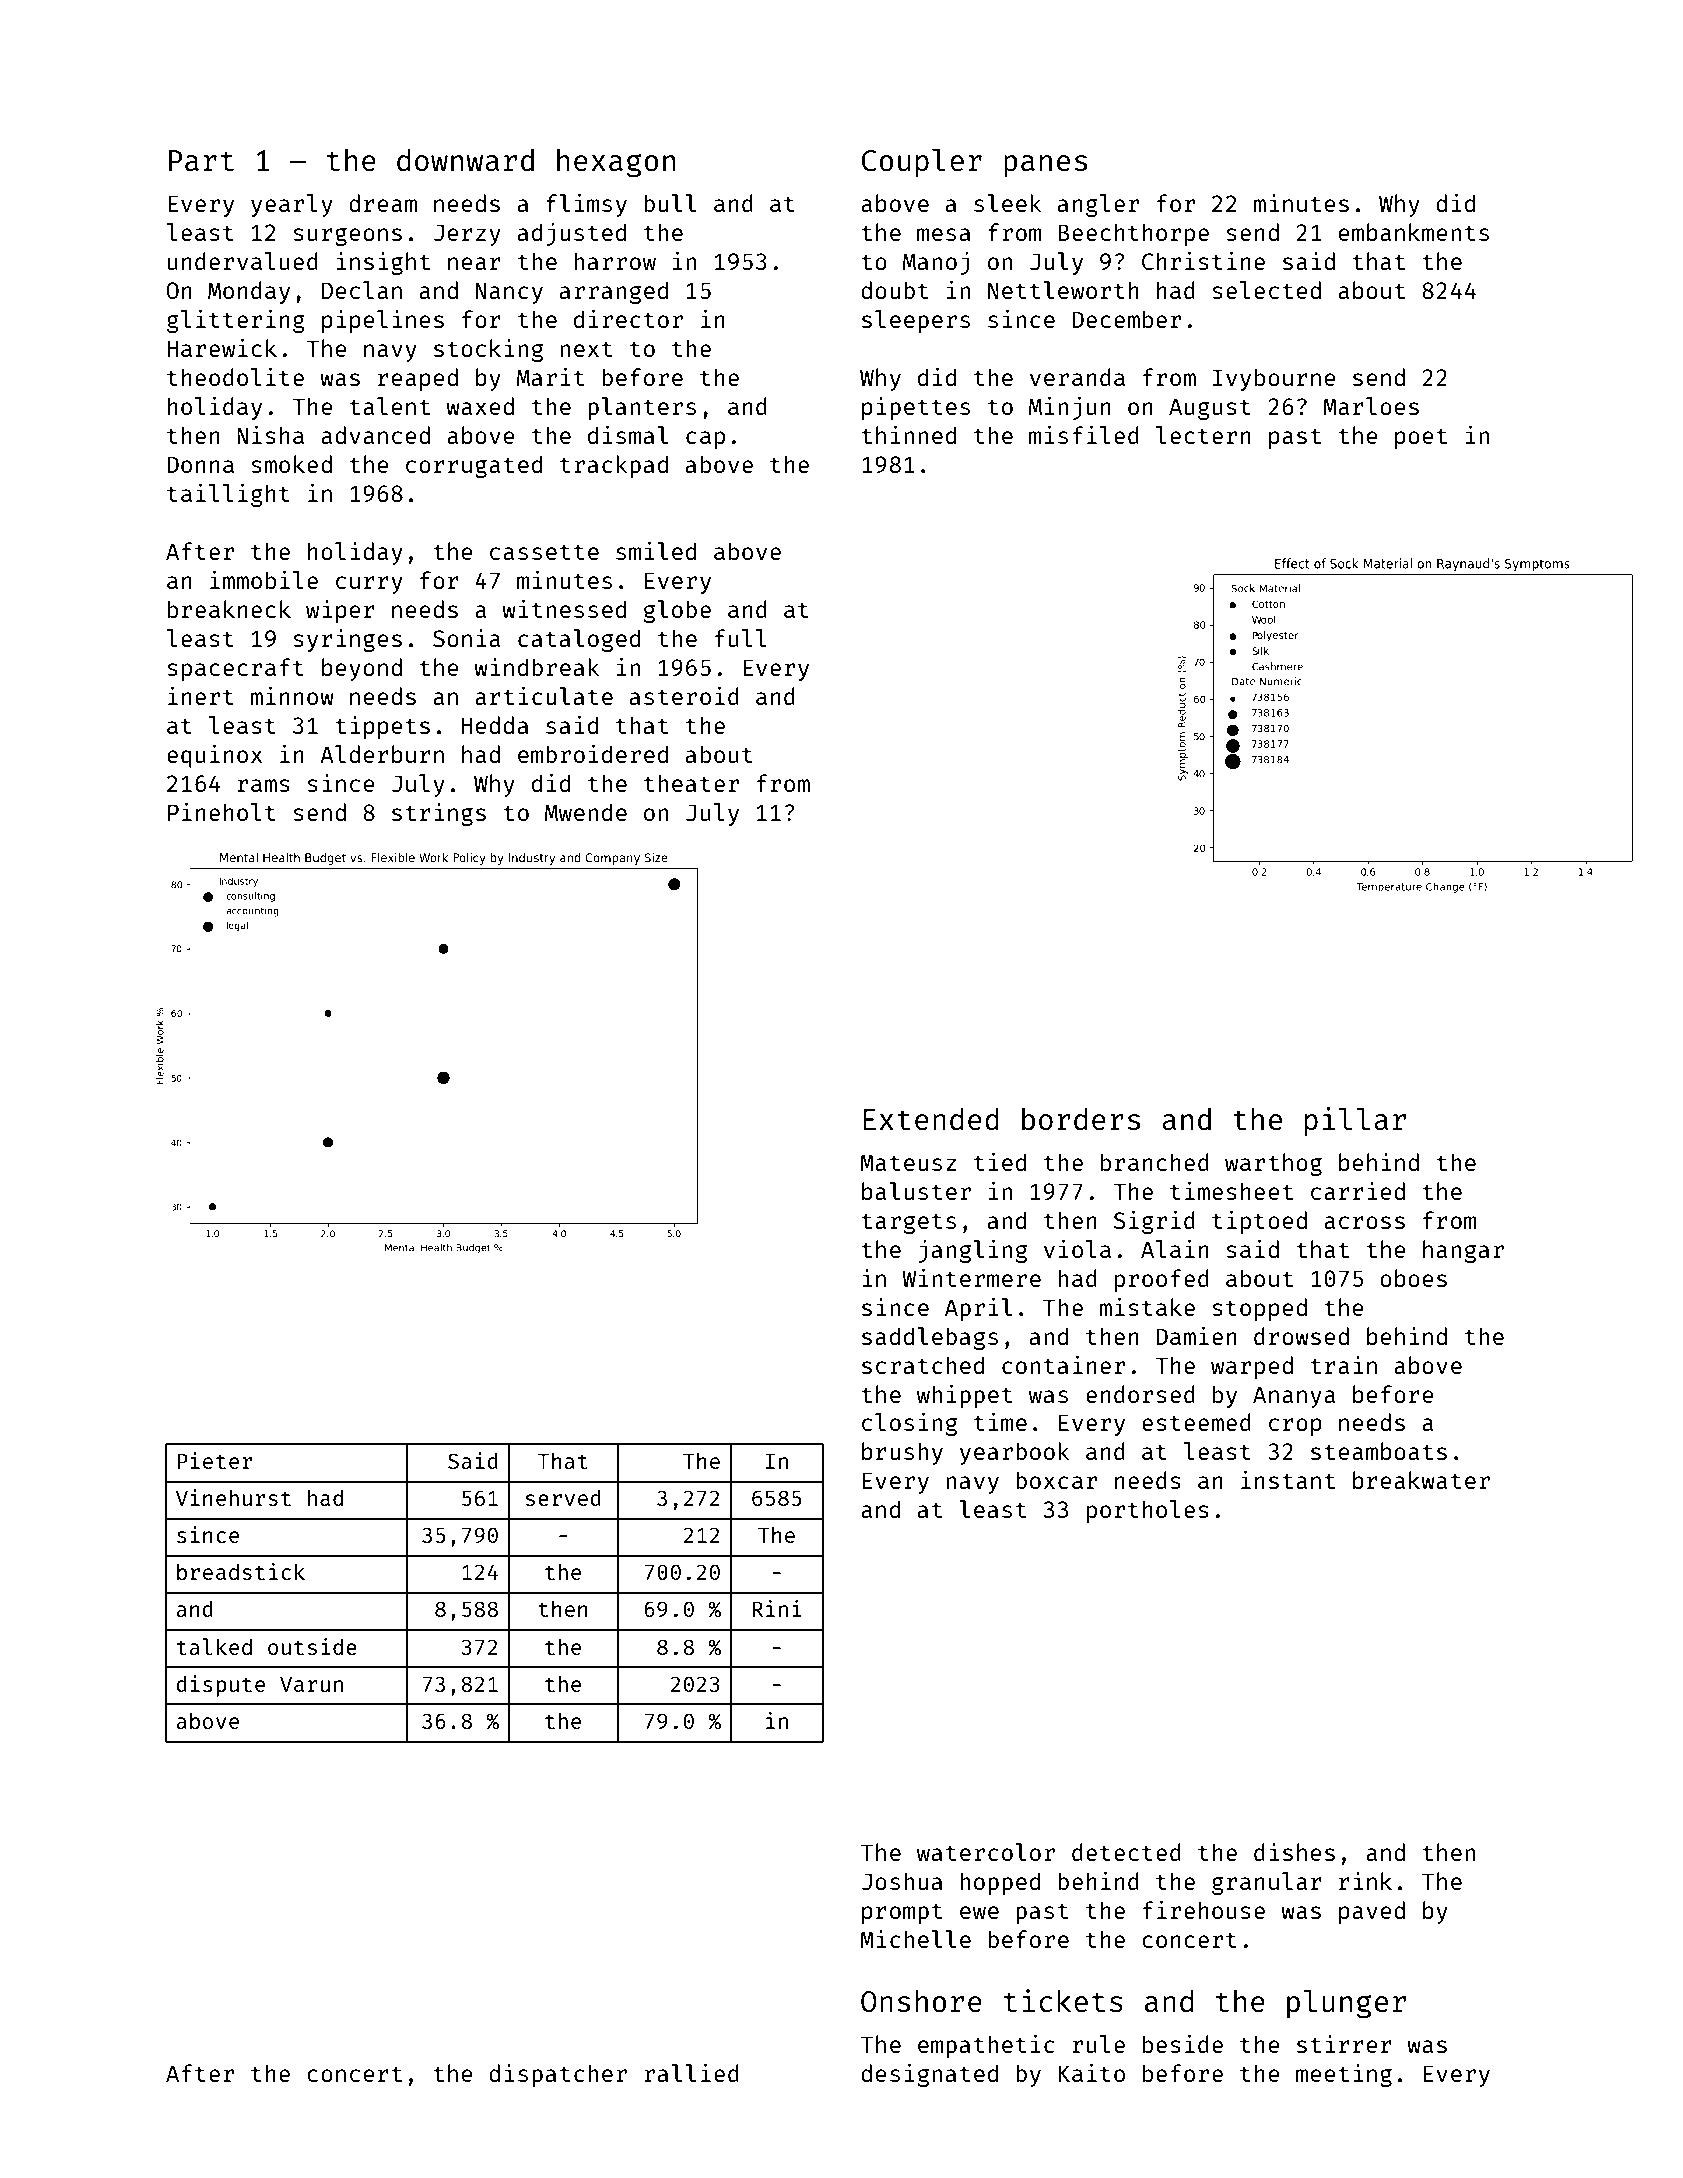 This document has width=1683, height=2178. Describe the element at coordinates (488, 350) in the document. I see `stocking` at that location.
